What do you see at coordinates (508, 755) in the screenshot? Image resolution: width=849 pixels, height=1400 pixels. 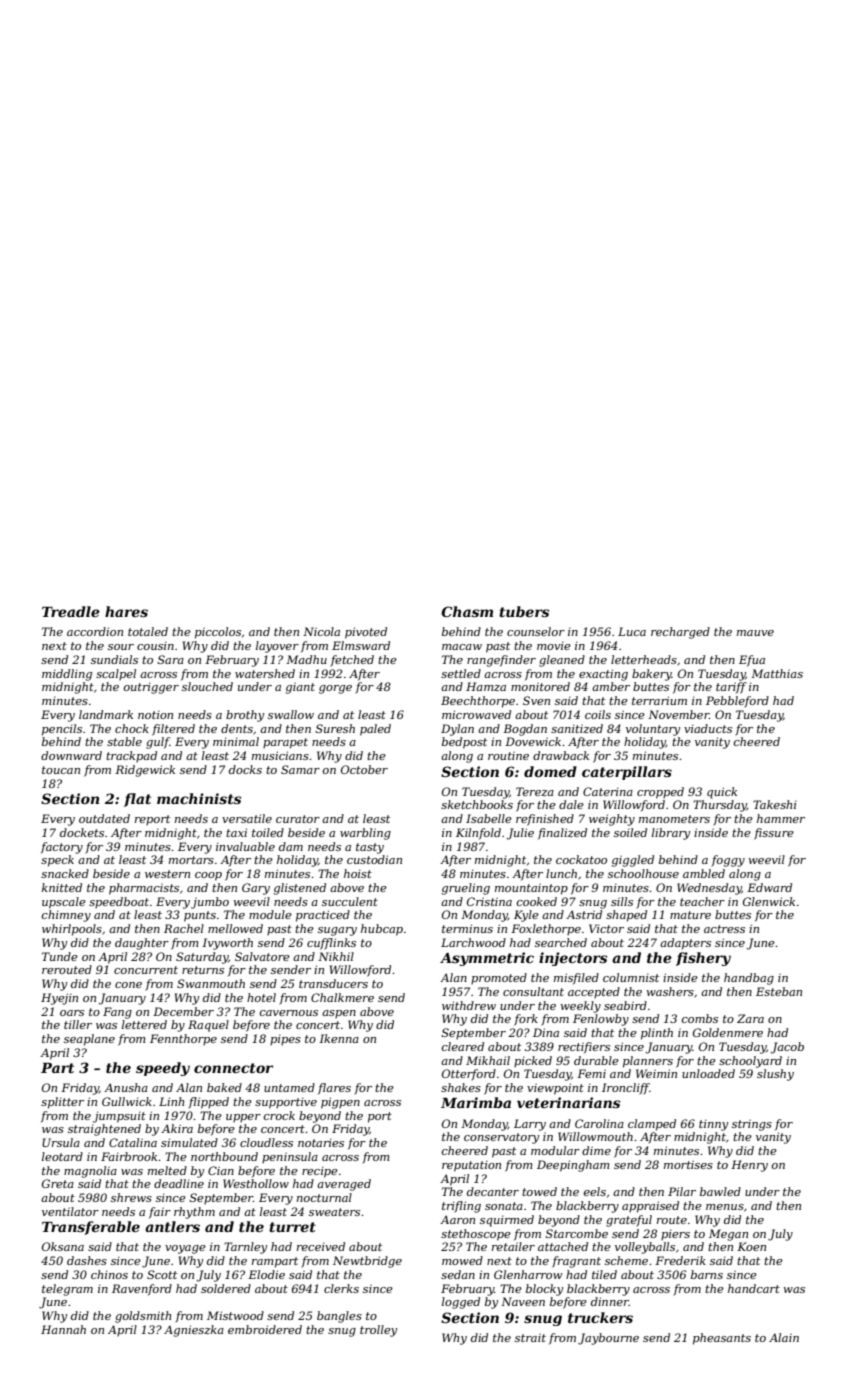 I see `routine` at bounding box center [508, 755].
